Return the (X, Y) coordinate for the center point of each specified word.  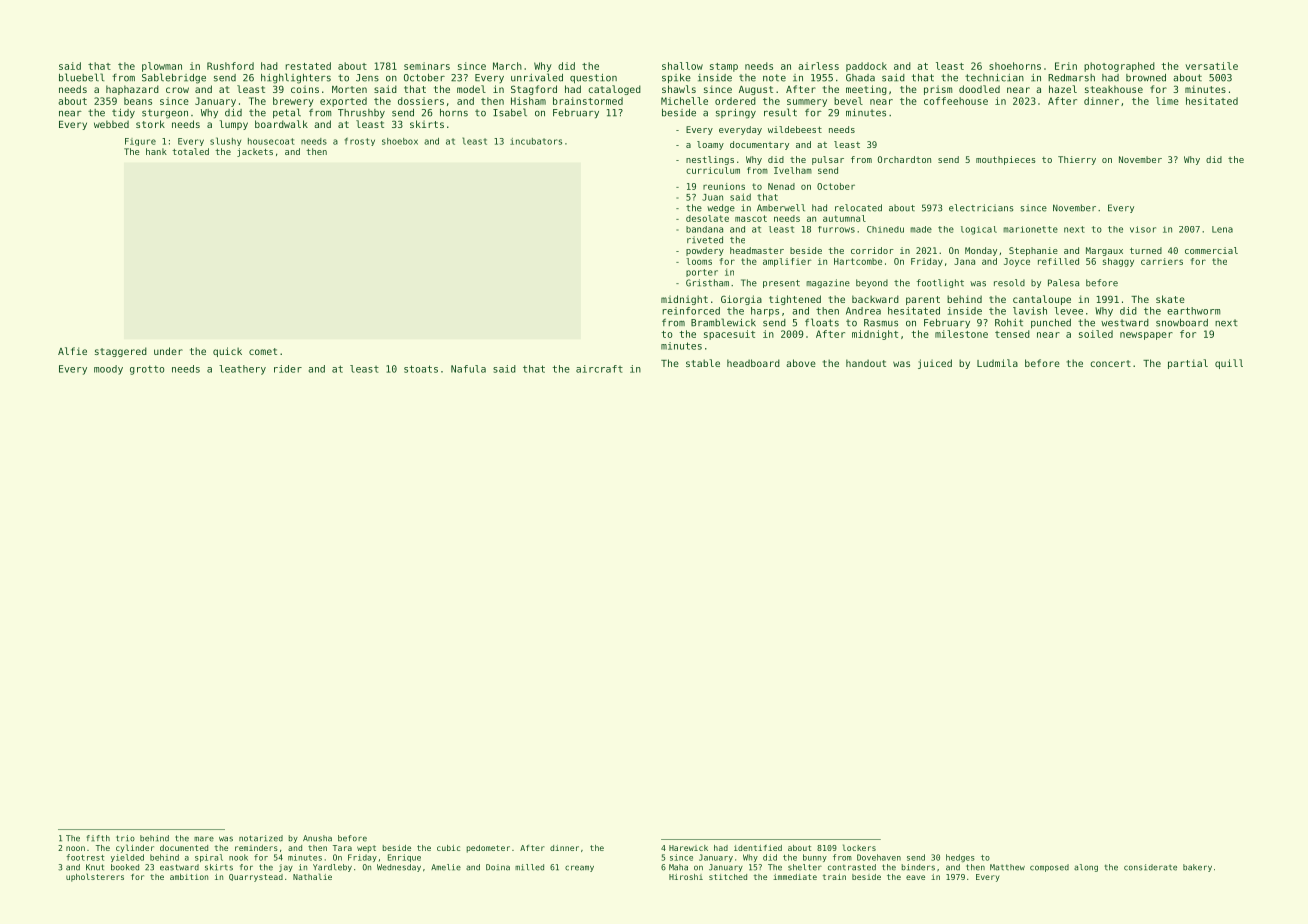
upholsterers (95, 877)
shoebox (400, 141)
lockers (859, 847)
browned (1146, 78)
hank (156, 151)
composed (1049, 868)
